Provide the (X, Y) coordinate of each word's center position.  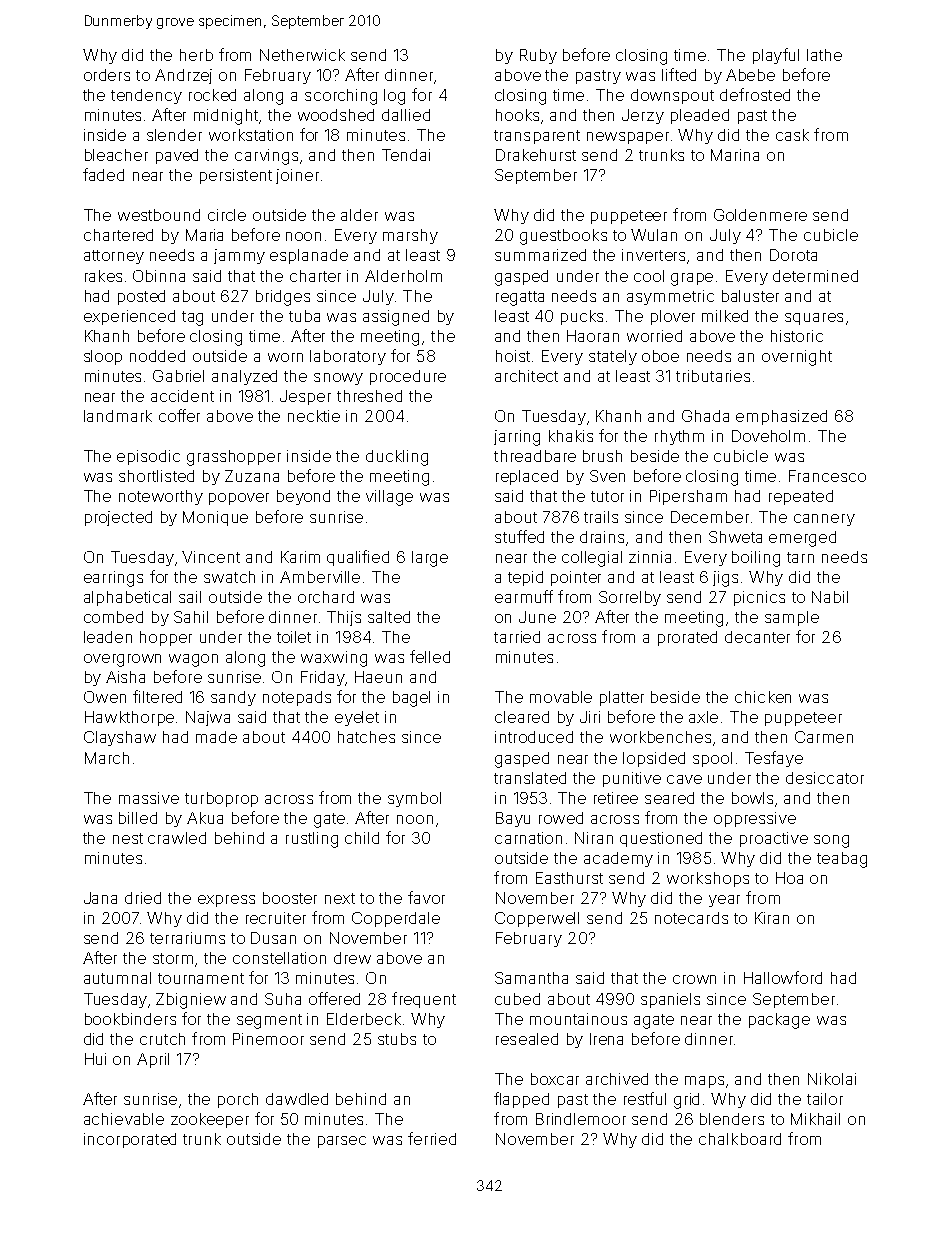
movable (561, 697)
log (394, 97)
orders (107, 75)
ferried (432, 1138)
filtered (157, 696)
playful (776, 56)
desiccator (825, 778)
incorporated (130, 1140)
